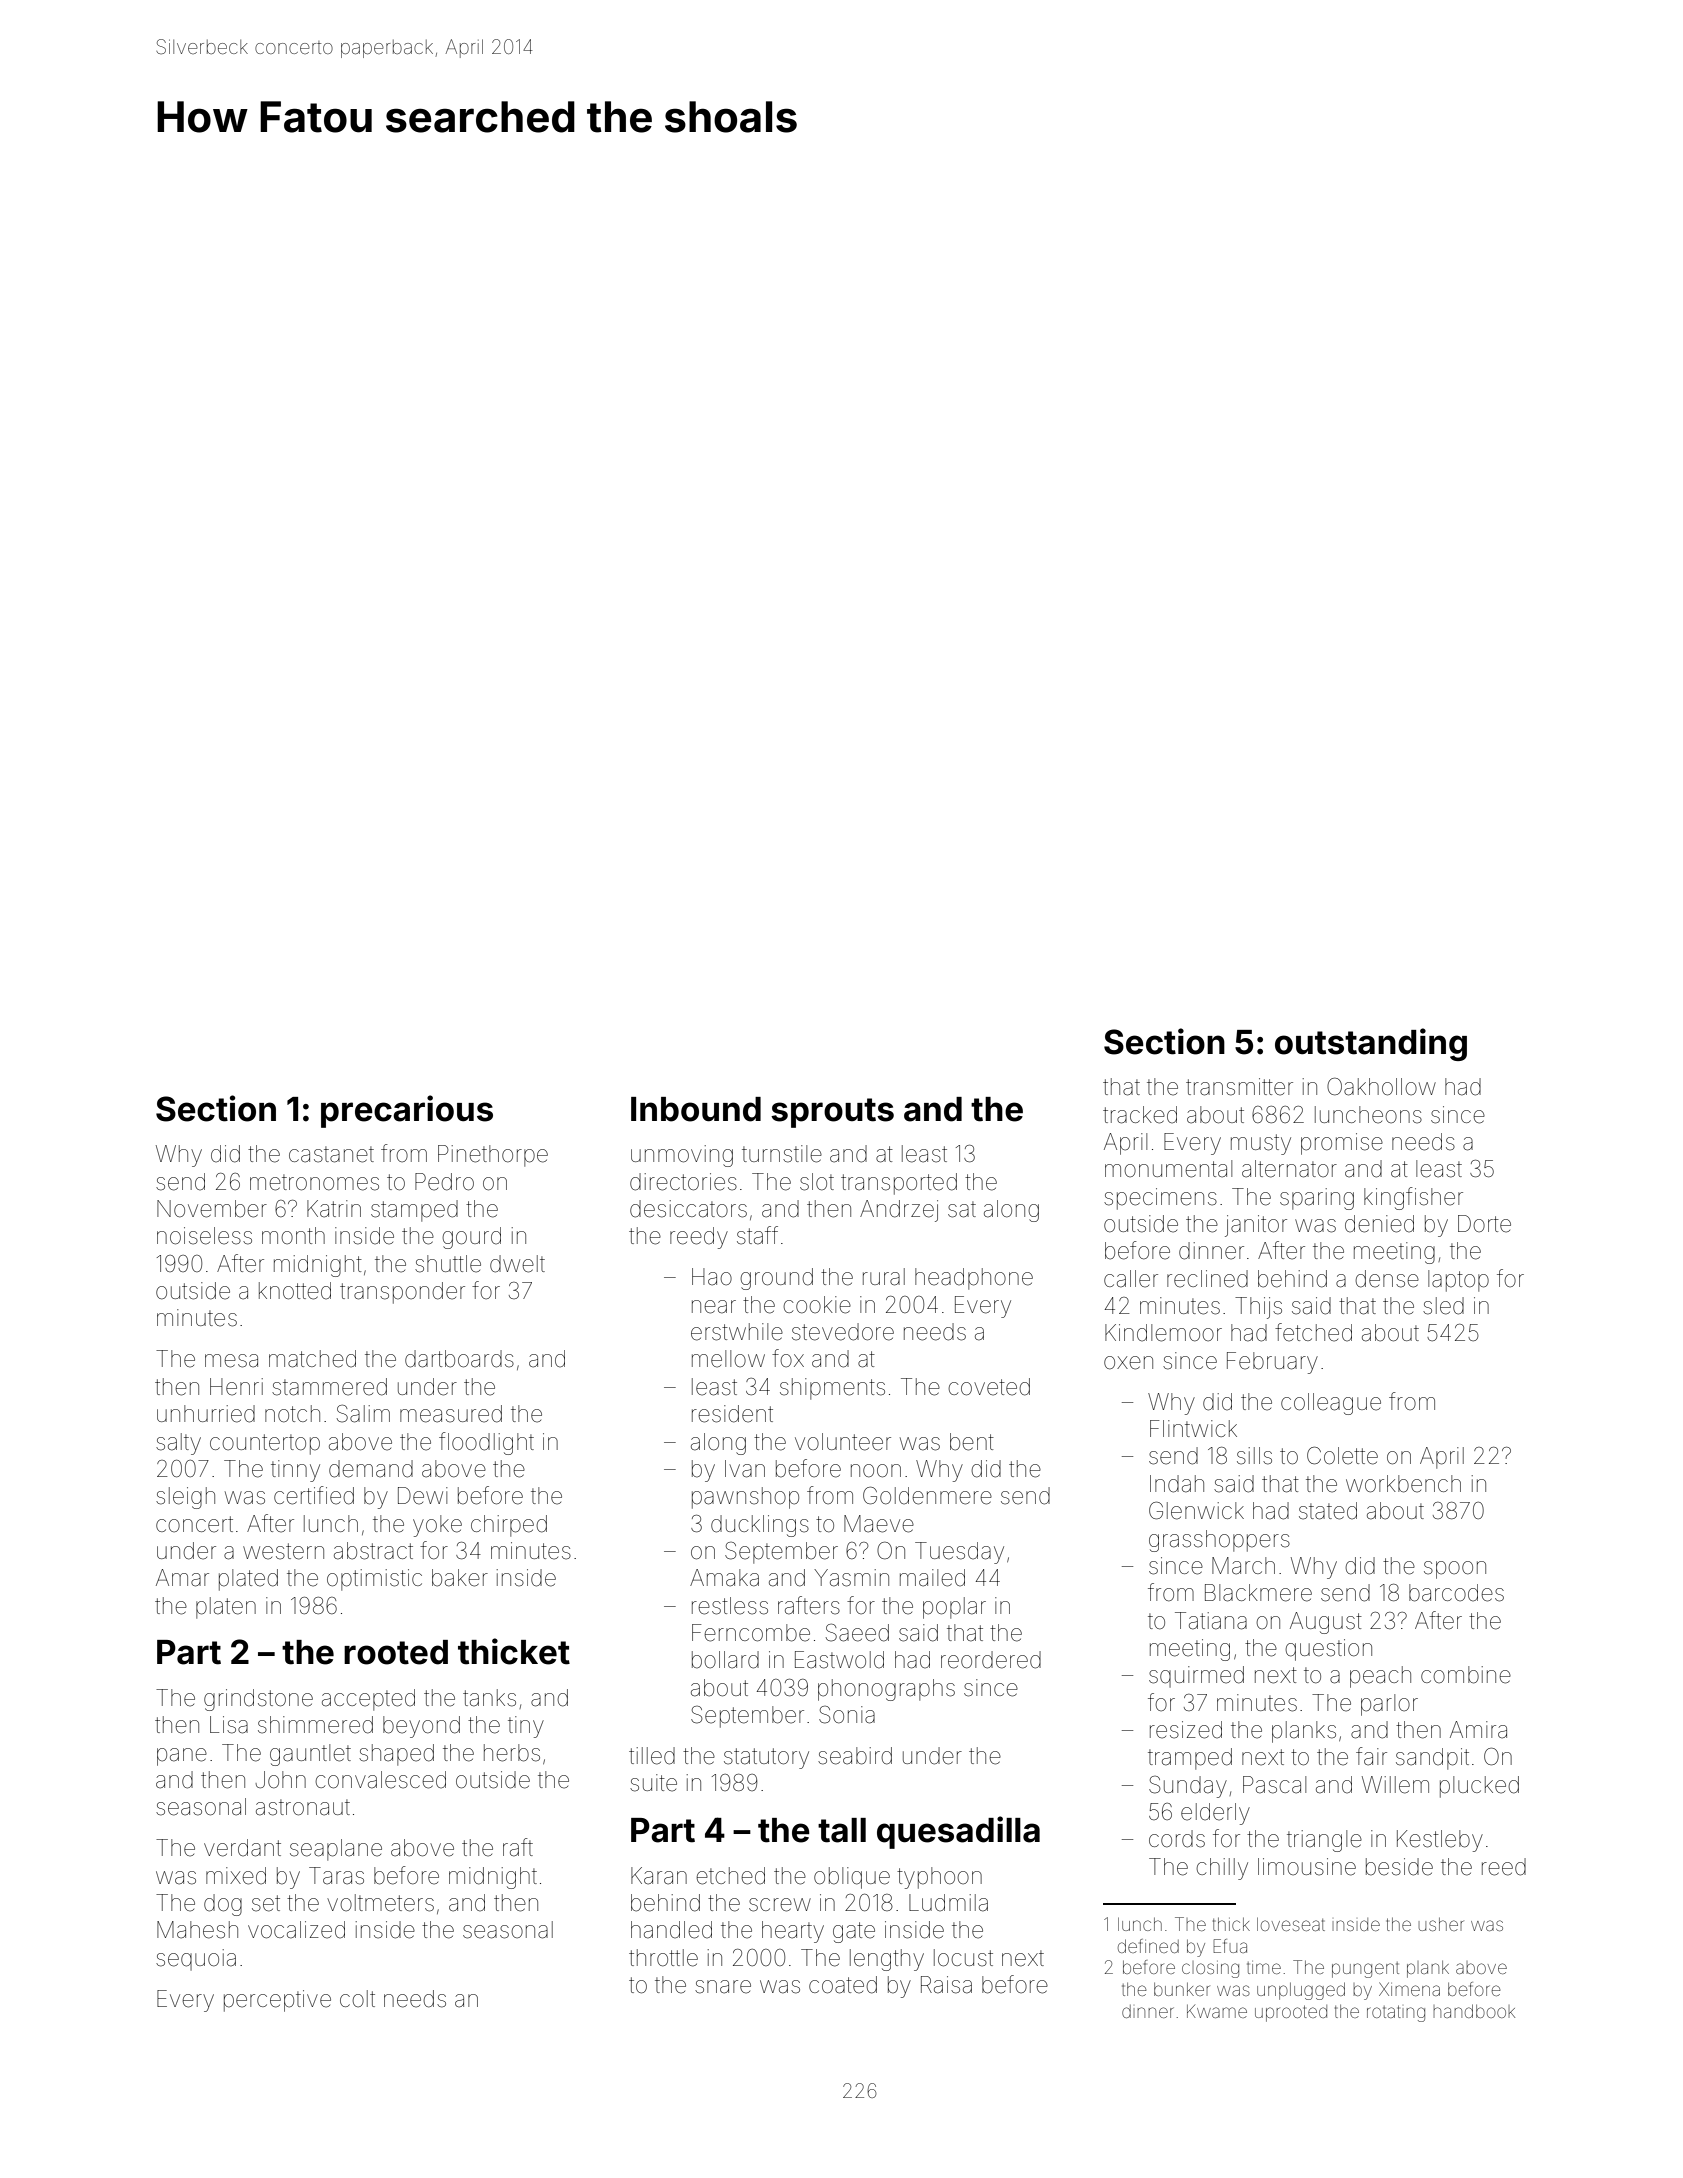 The width and height of the screenshot is (1683, 2178). Describe the element at coordinates (460, 1578) in the screenshot. I see `baker` at that location.
